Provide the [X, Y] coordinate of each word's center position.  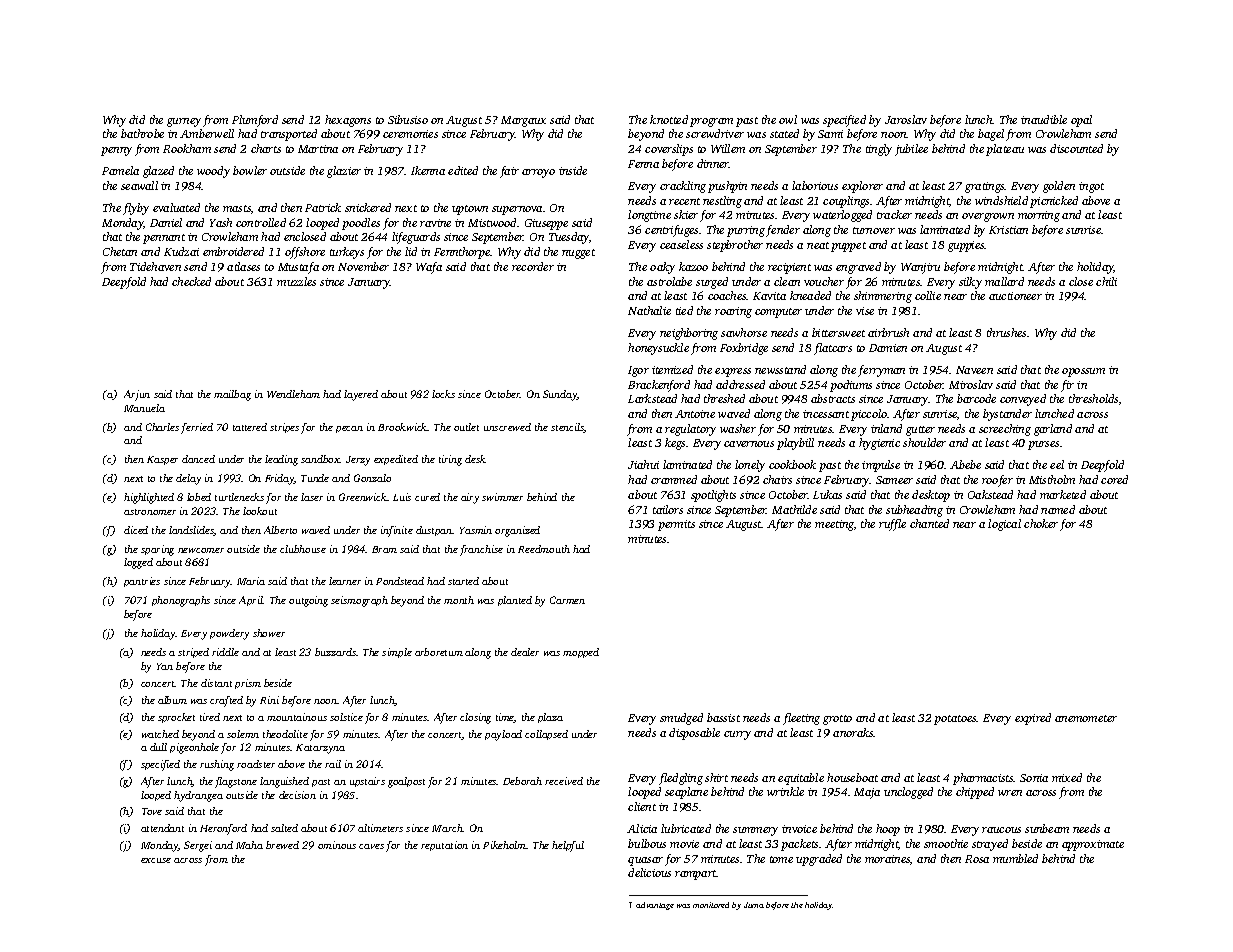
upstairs [367, 782]
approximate [1093, 845]
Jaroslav [906, 119]
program [711, 122]
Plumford [255, 121]
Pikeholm [504, 845]
